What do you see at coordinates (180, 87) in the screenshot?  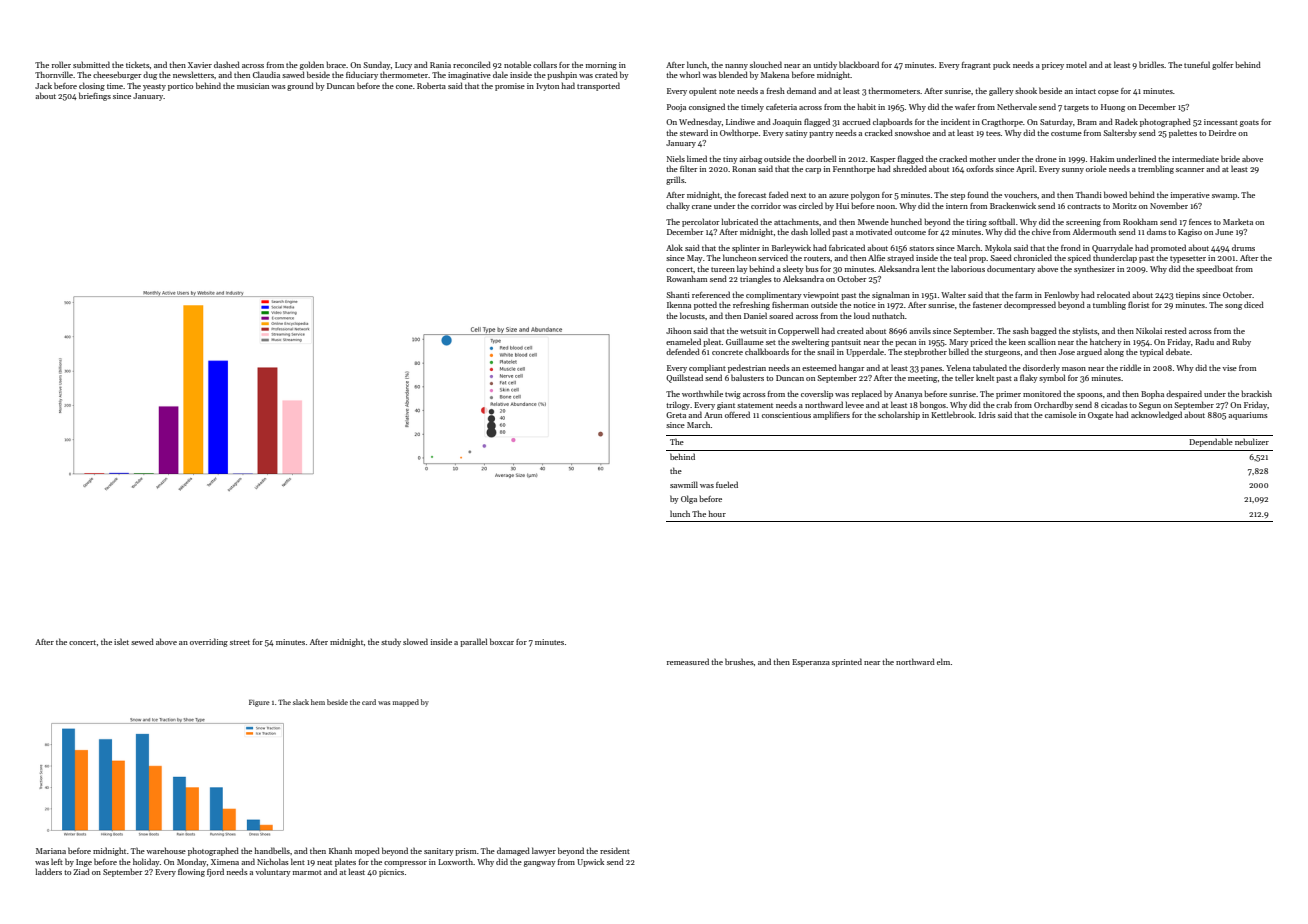 I see `portico` at bounding box center [180, 87].
